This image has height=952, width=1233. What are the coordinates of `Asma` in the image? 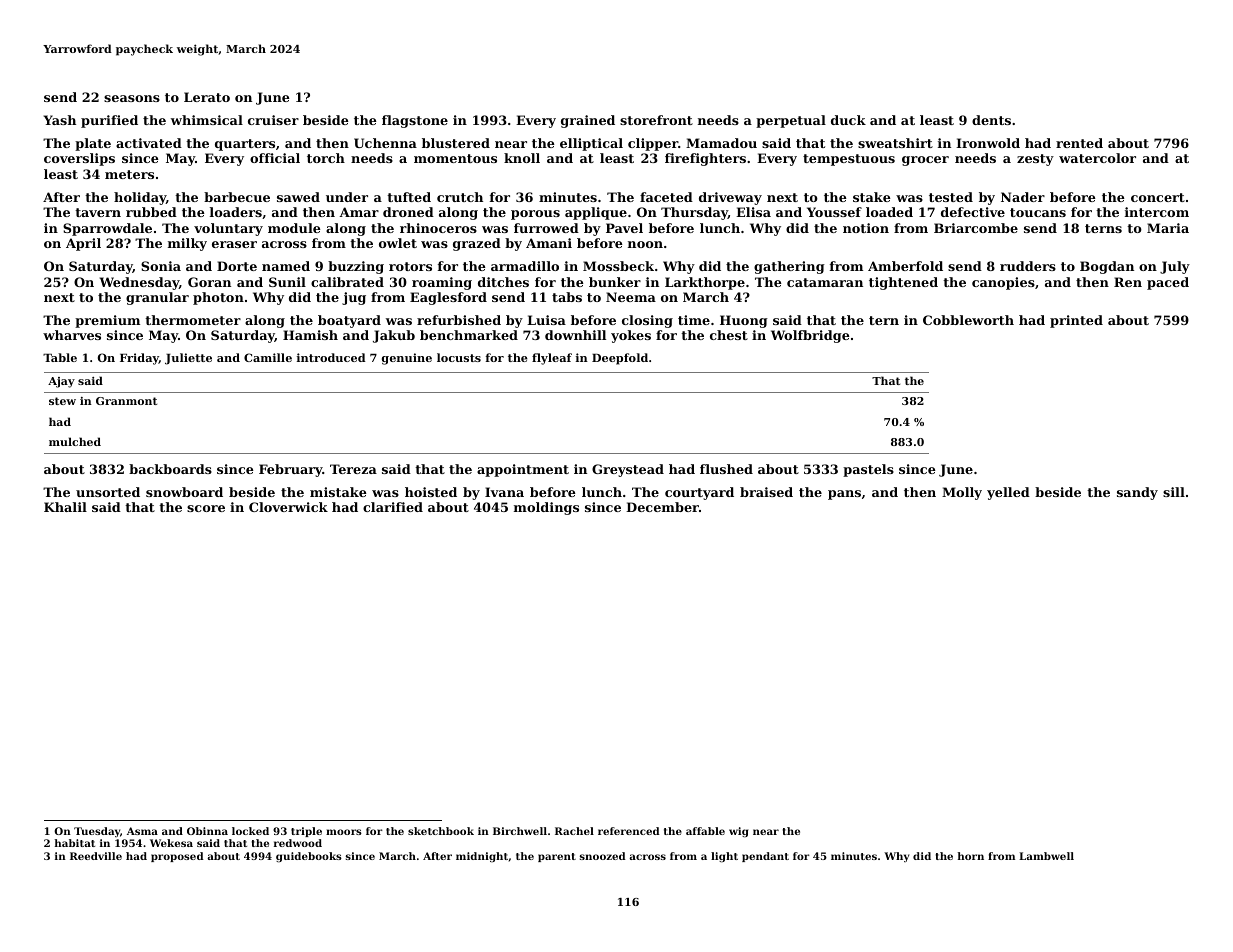 It's located at (142, 831).
